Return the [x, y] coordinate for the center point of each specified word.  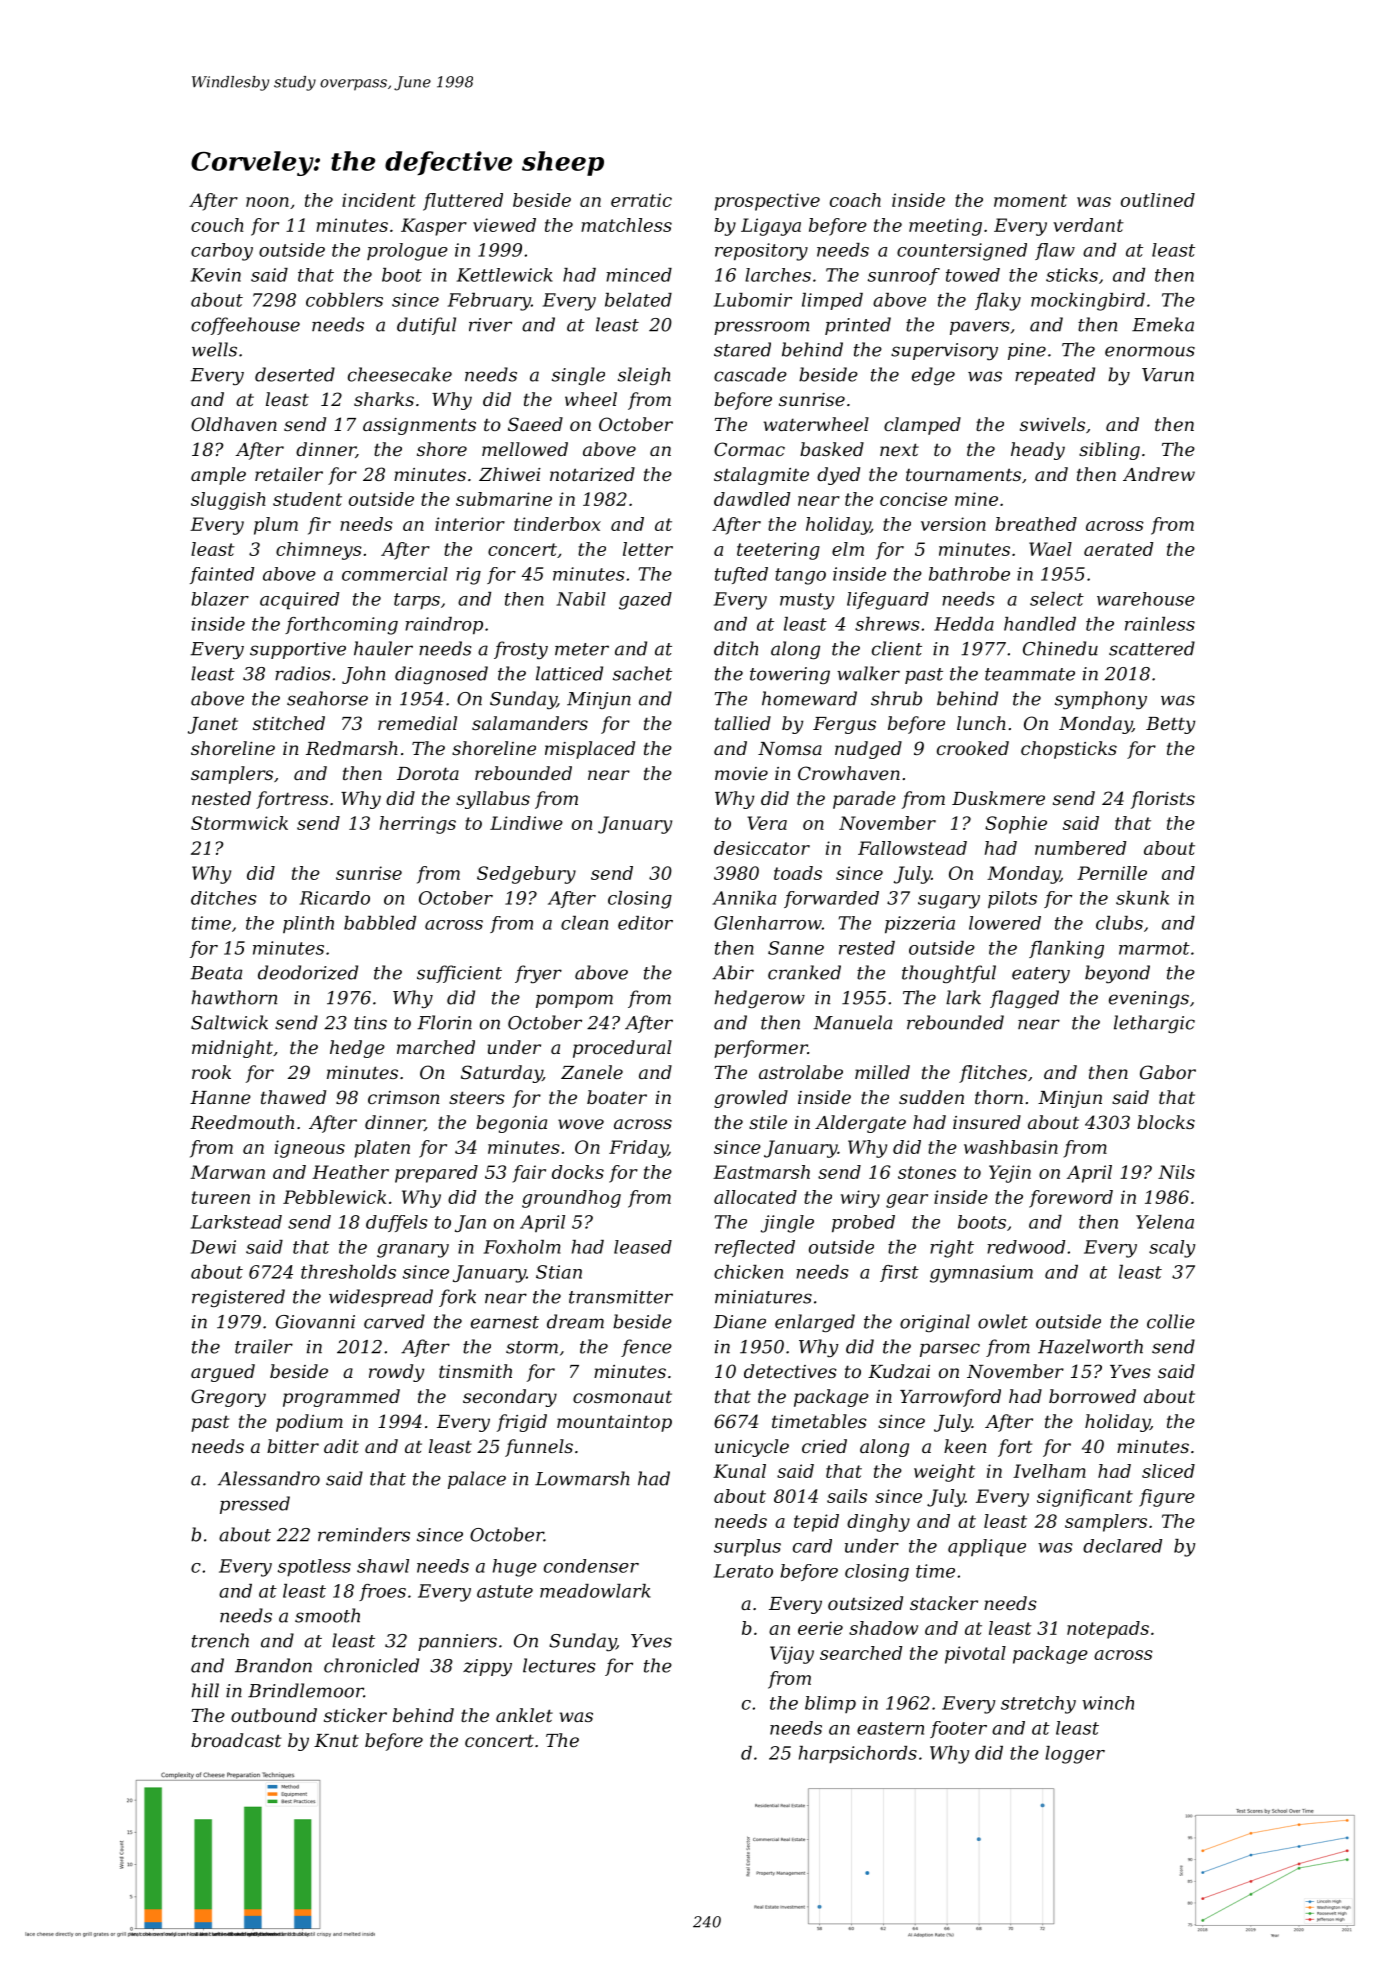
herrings [418, 825]
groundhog [571, 1199]
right [952, 1249]
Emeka [1163, 324]
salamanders [530, 723]
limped [832, 301]
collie [1171, 1321]
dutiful [426, 326]
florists [1163, 800]
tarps [417, 601]
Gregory [228, 1398]
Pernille [1112, 873]
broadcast [236, 1740]
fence [646, 1348]
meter [582, 649]
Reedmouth [242, 1122]
